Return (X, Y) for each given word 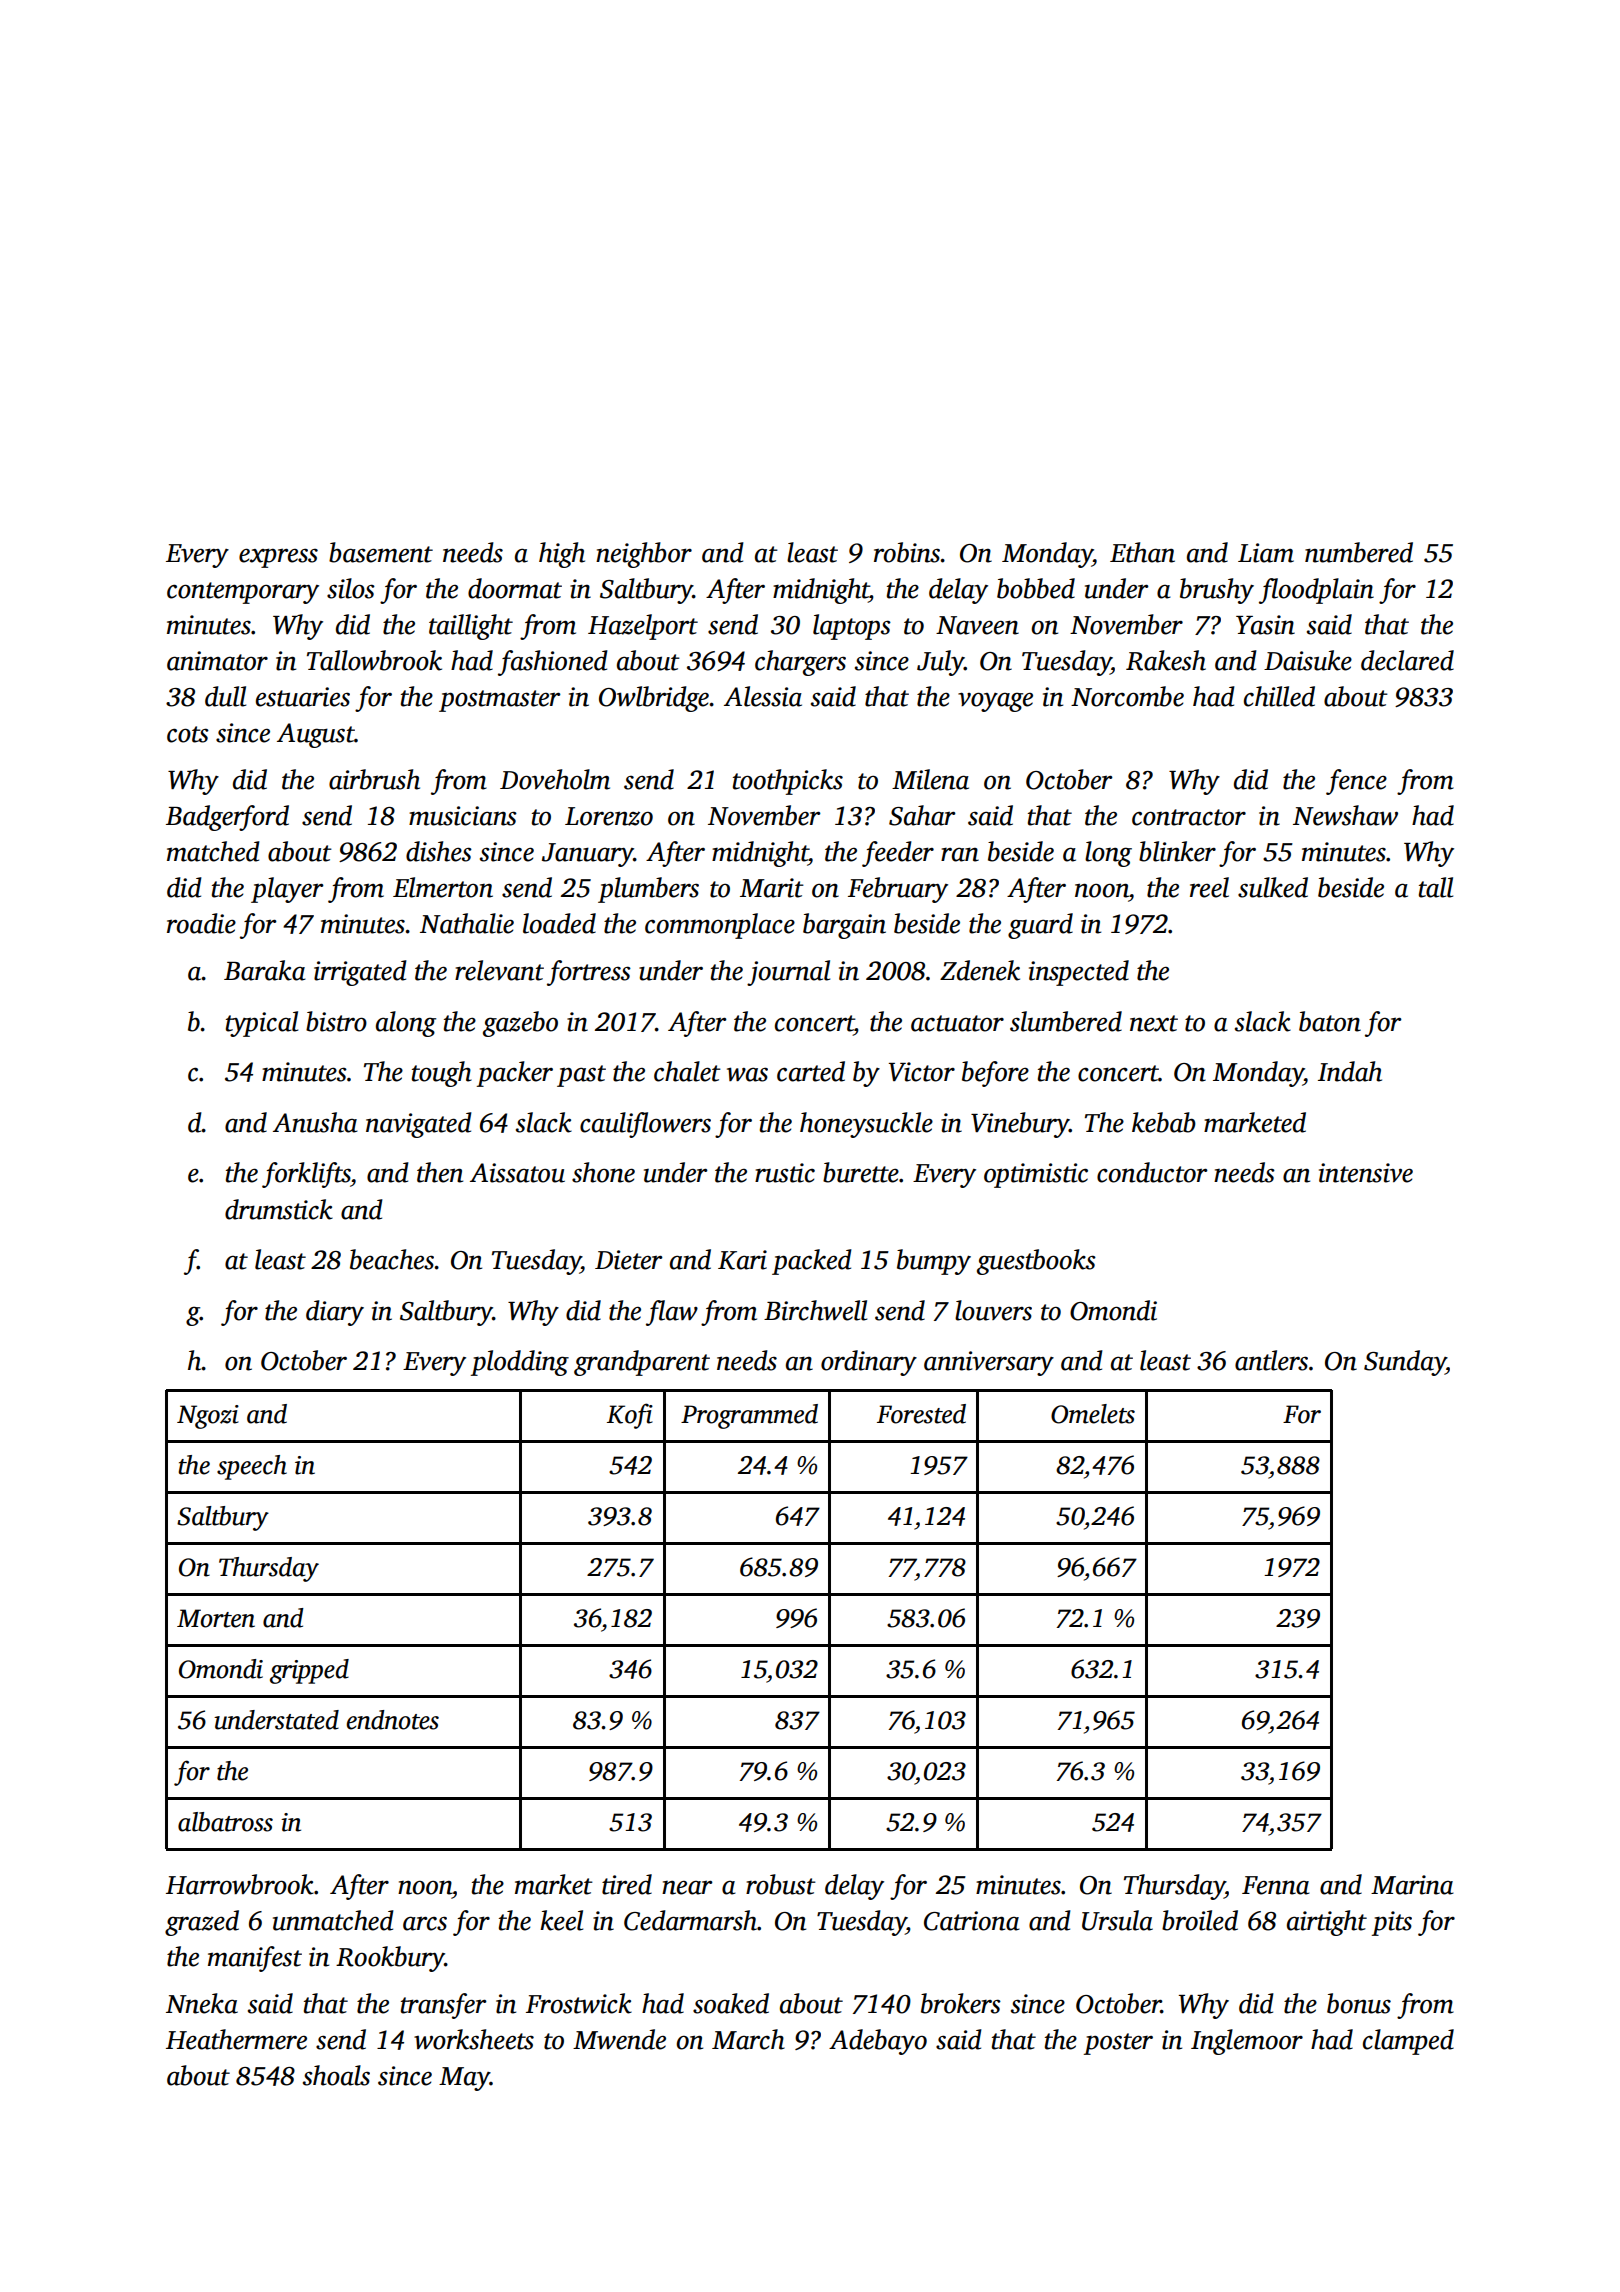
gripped (309, 1671)
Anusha (315, 1122)
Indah (1350, 1071)
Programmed (749, 1416)
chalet (687, 1071)
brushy (1217, 591)
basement (381, 552)
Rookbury (390, 1959)
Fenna (1276, 1885)
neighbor (644, 555)
